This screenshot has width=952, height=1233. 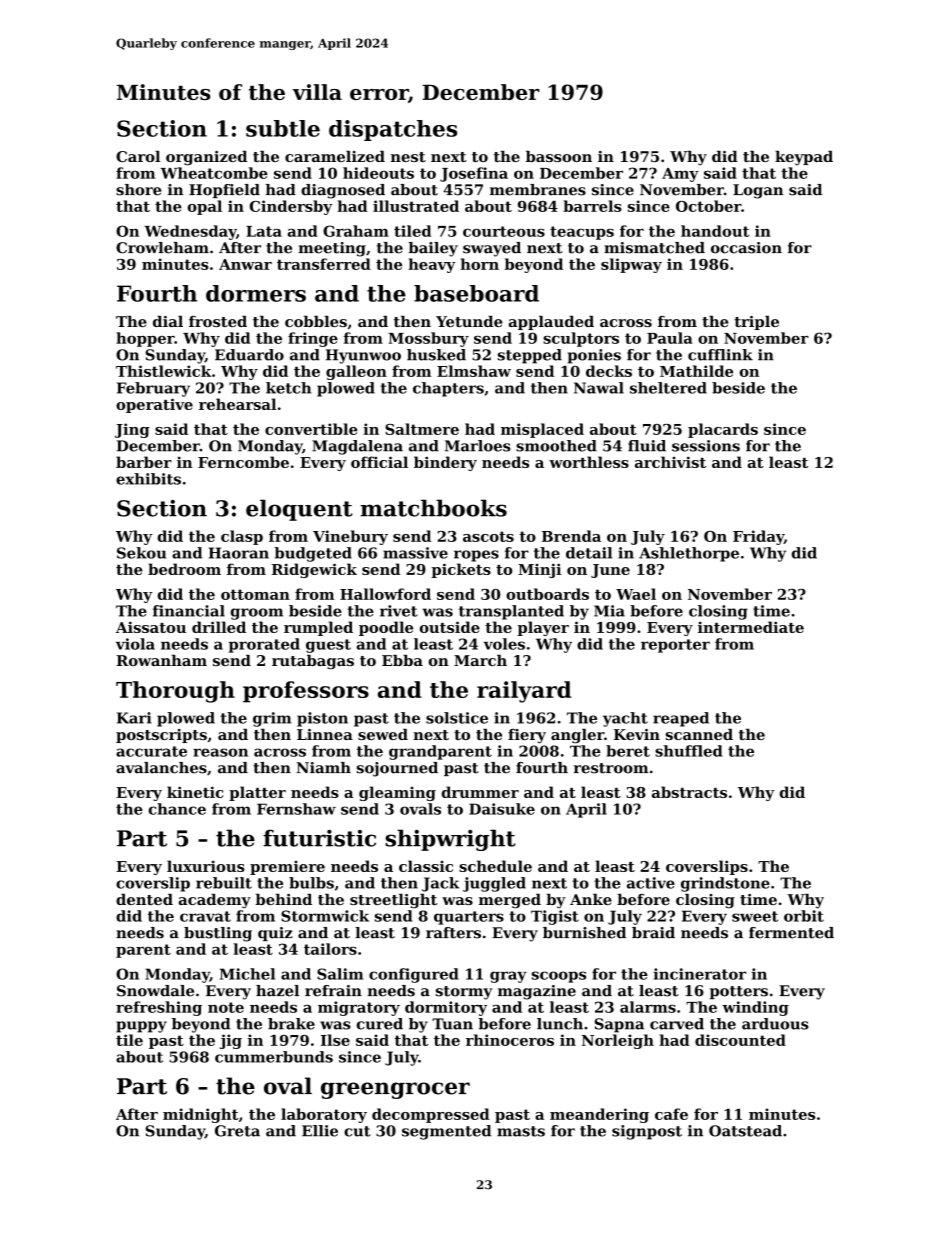 I want to click on dented, so click(x=144, y=899).
